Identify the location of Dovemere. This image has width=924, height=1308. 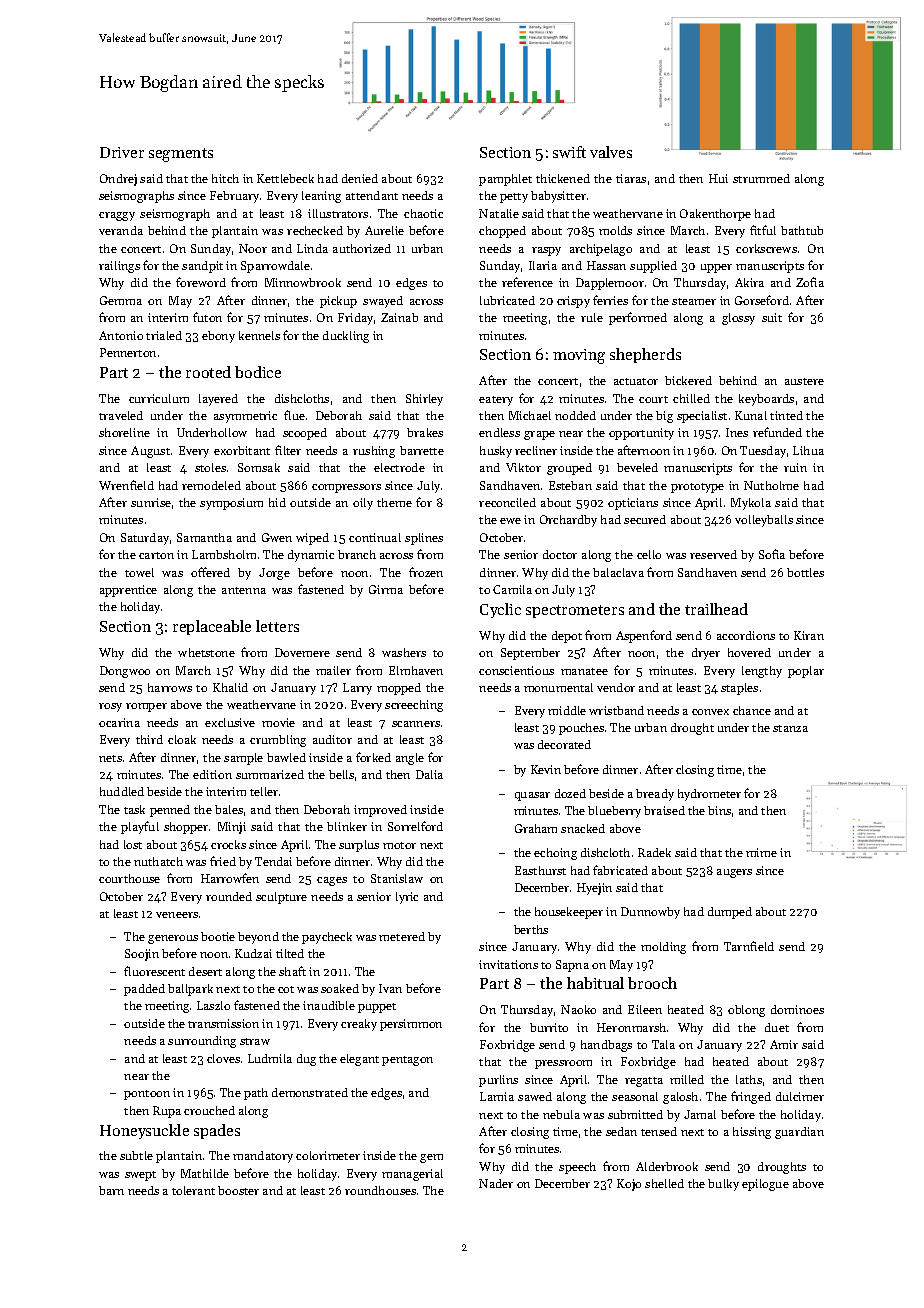
(302, 652).
